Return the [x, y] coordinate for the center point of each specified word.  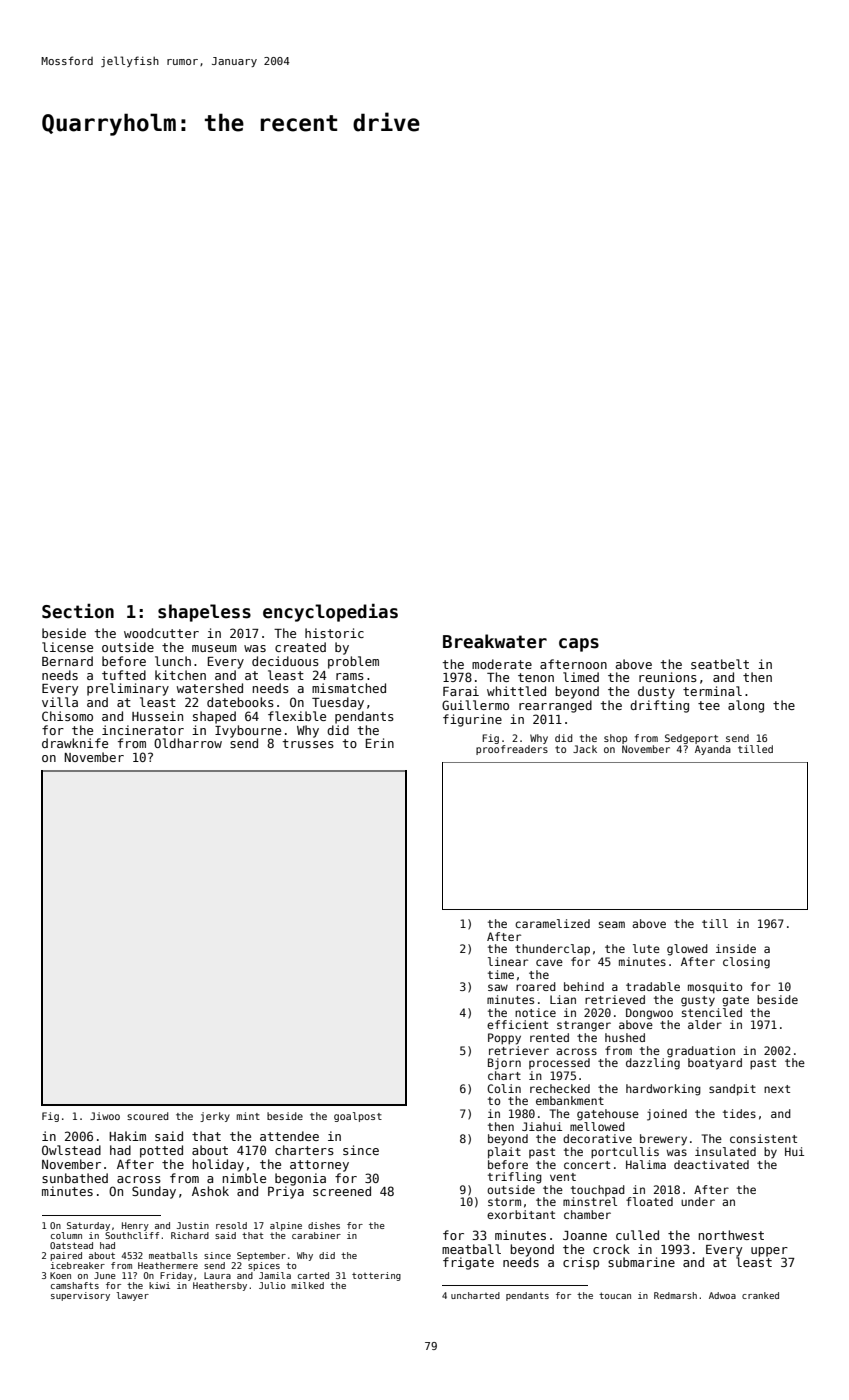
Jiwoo [105, 1116]
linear [508, 961]
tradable [653, 986]
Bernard [67, 661]
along [746, 706]
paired [66, 1256]
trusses [308, 743]
